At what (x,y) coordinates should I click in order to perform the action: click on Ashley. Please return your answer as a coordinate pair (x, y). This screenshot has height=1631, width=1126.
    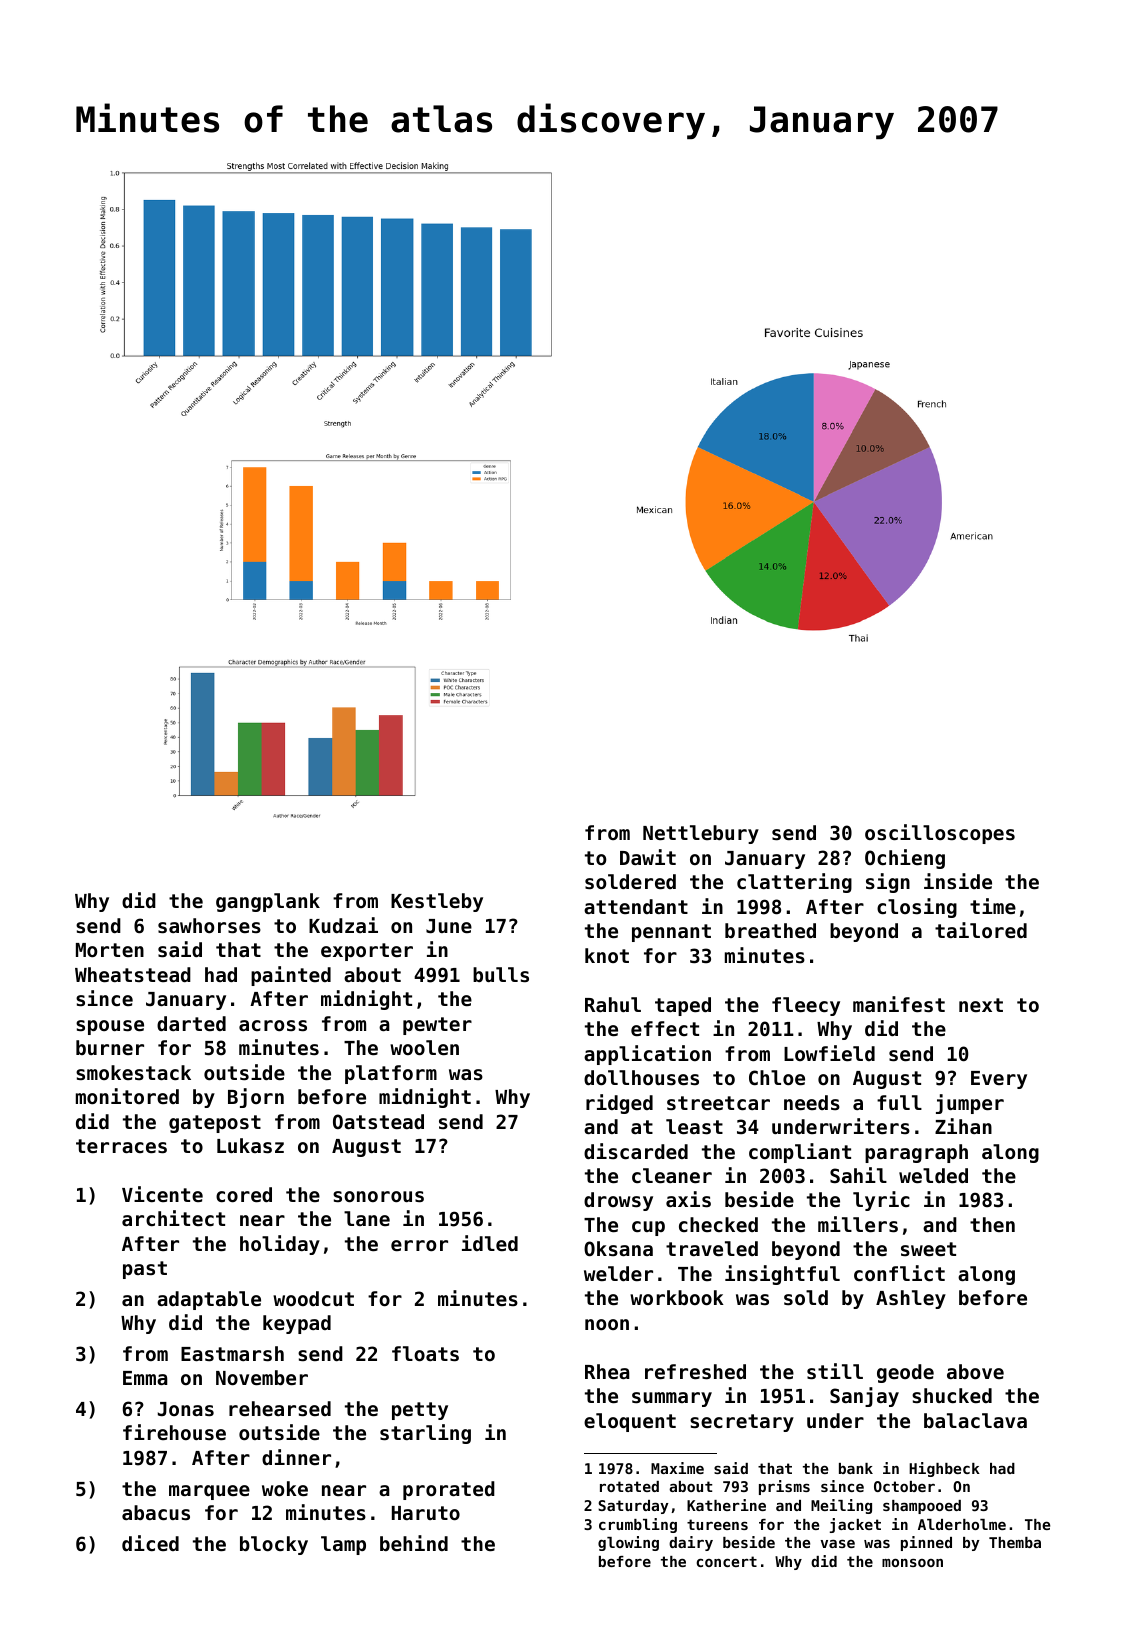
    Looking at the image, I should click on (911, 1299).
